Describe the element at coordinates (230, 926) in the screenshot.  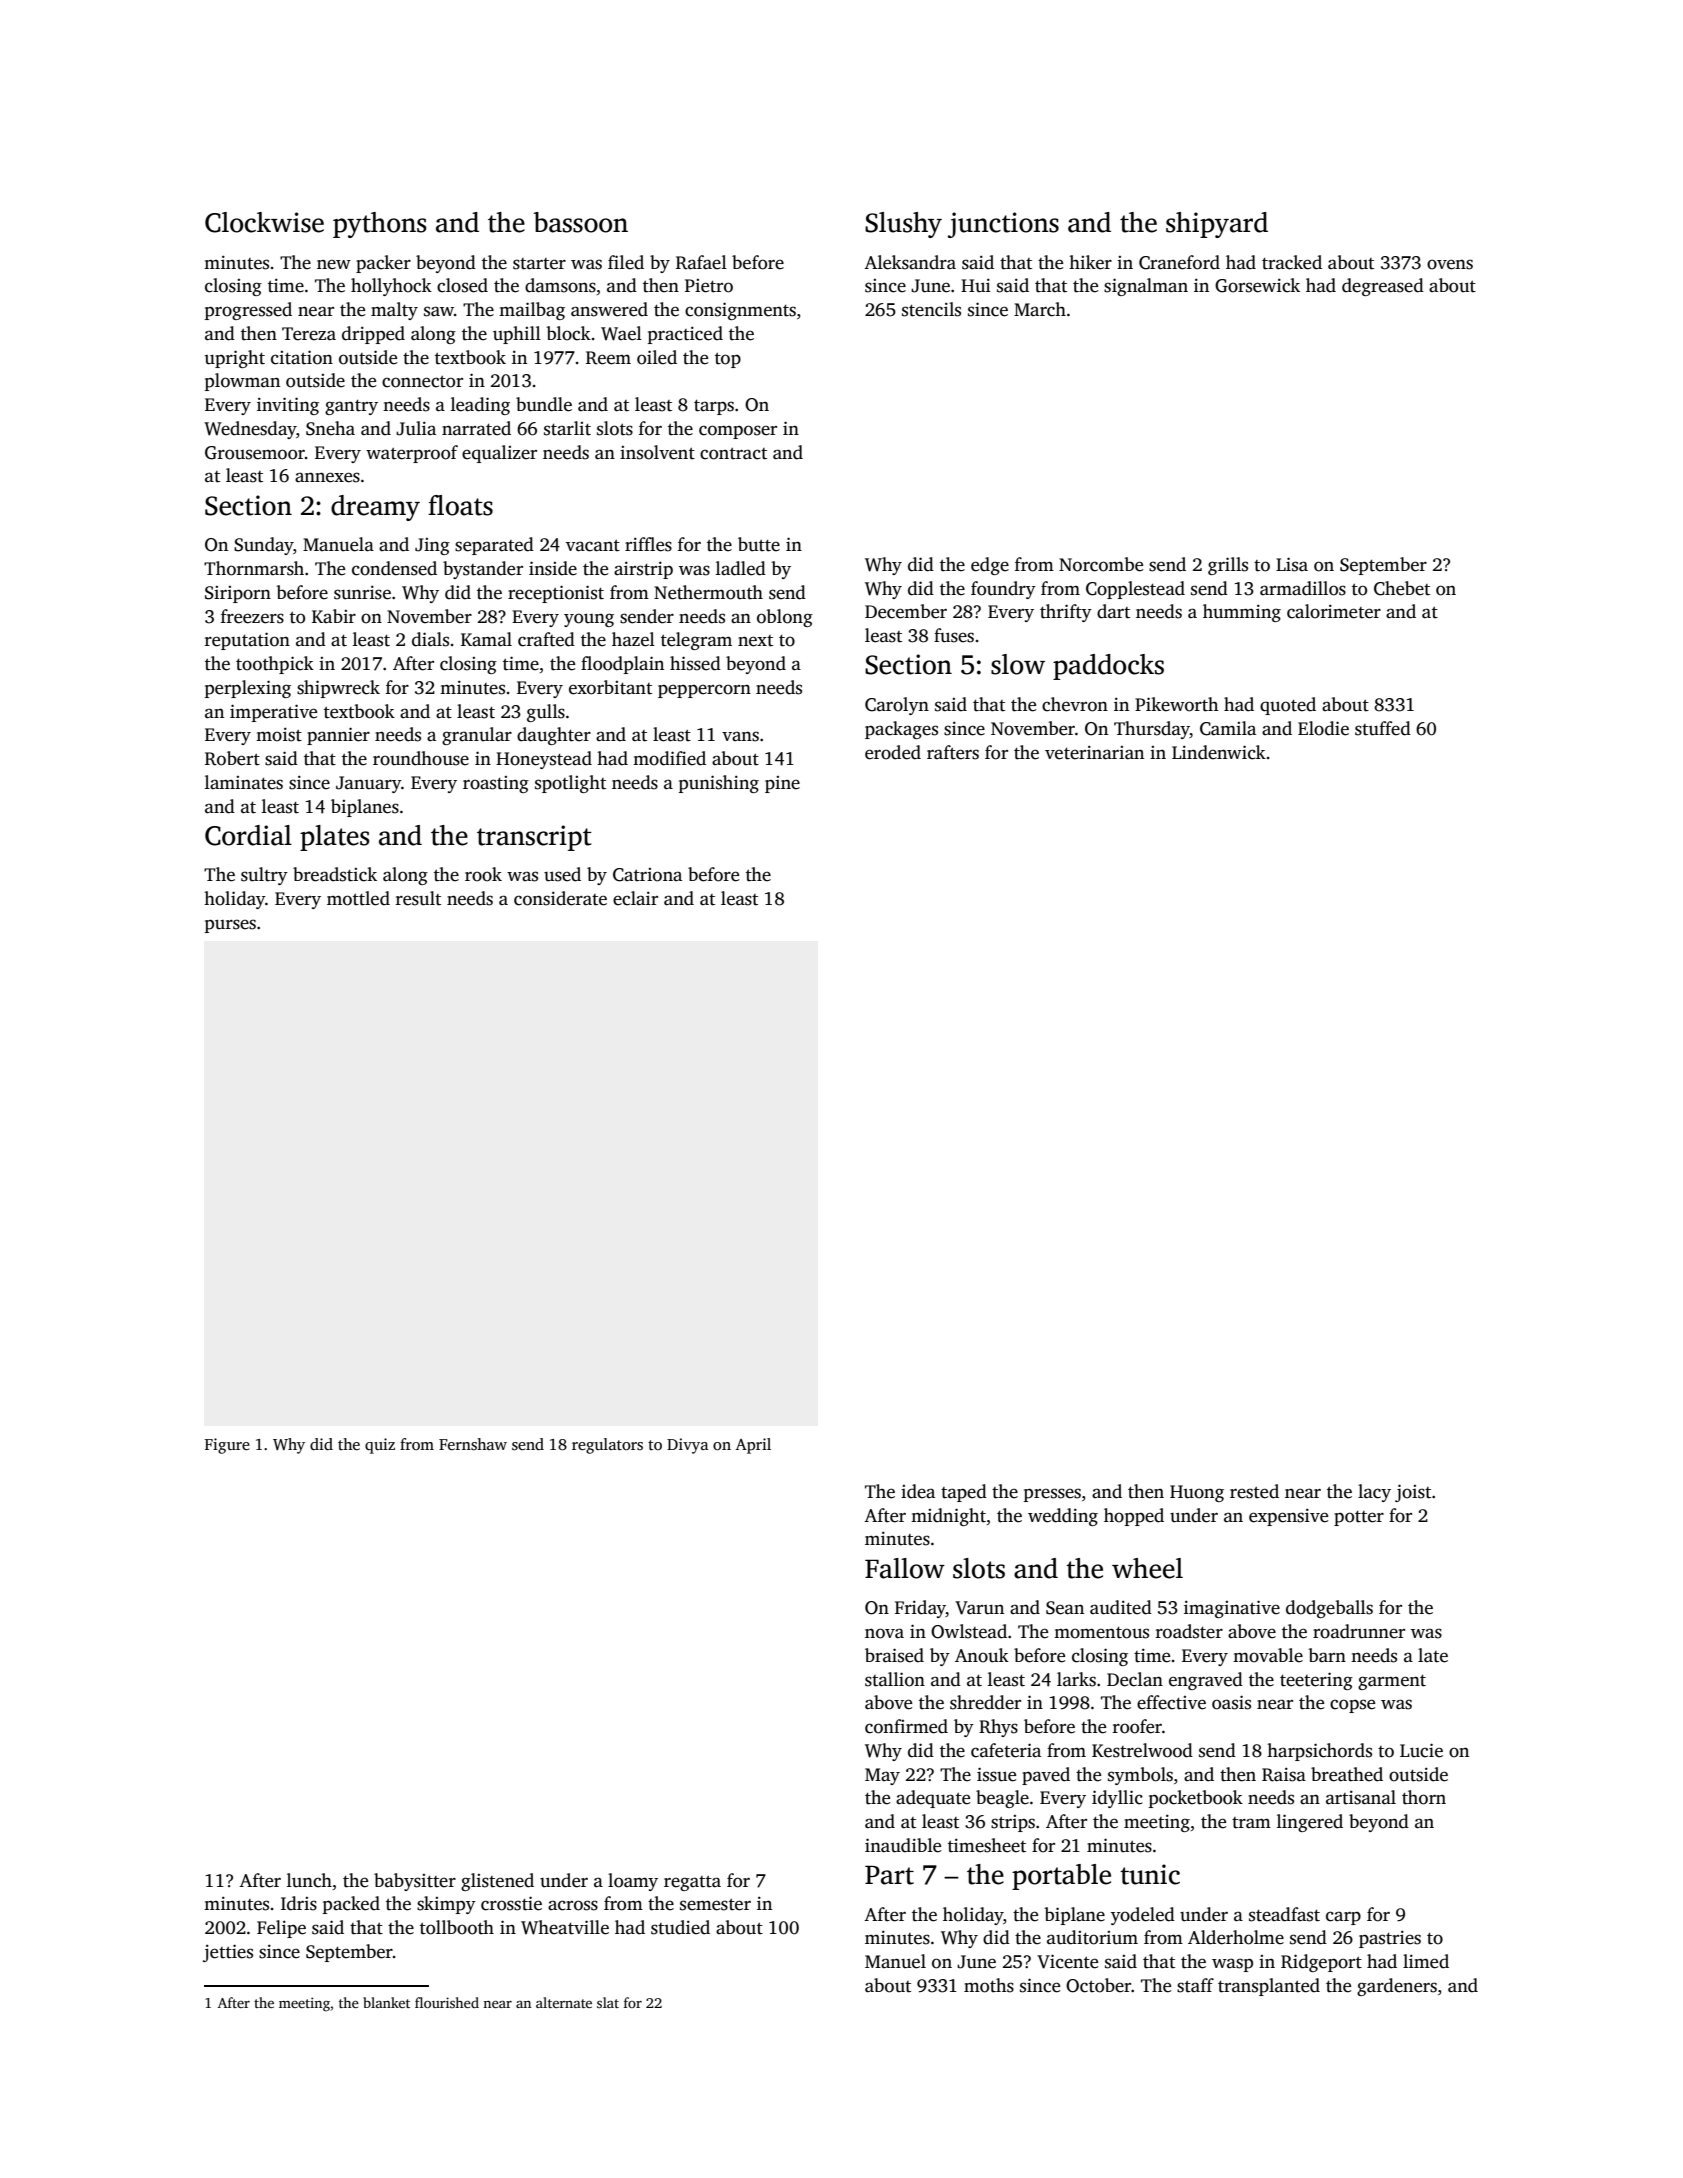
I see `purses` at that location.
